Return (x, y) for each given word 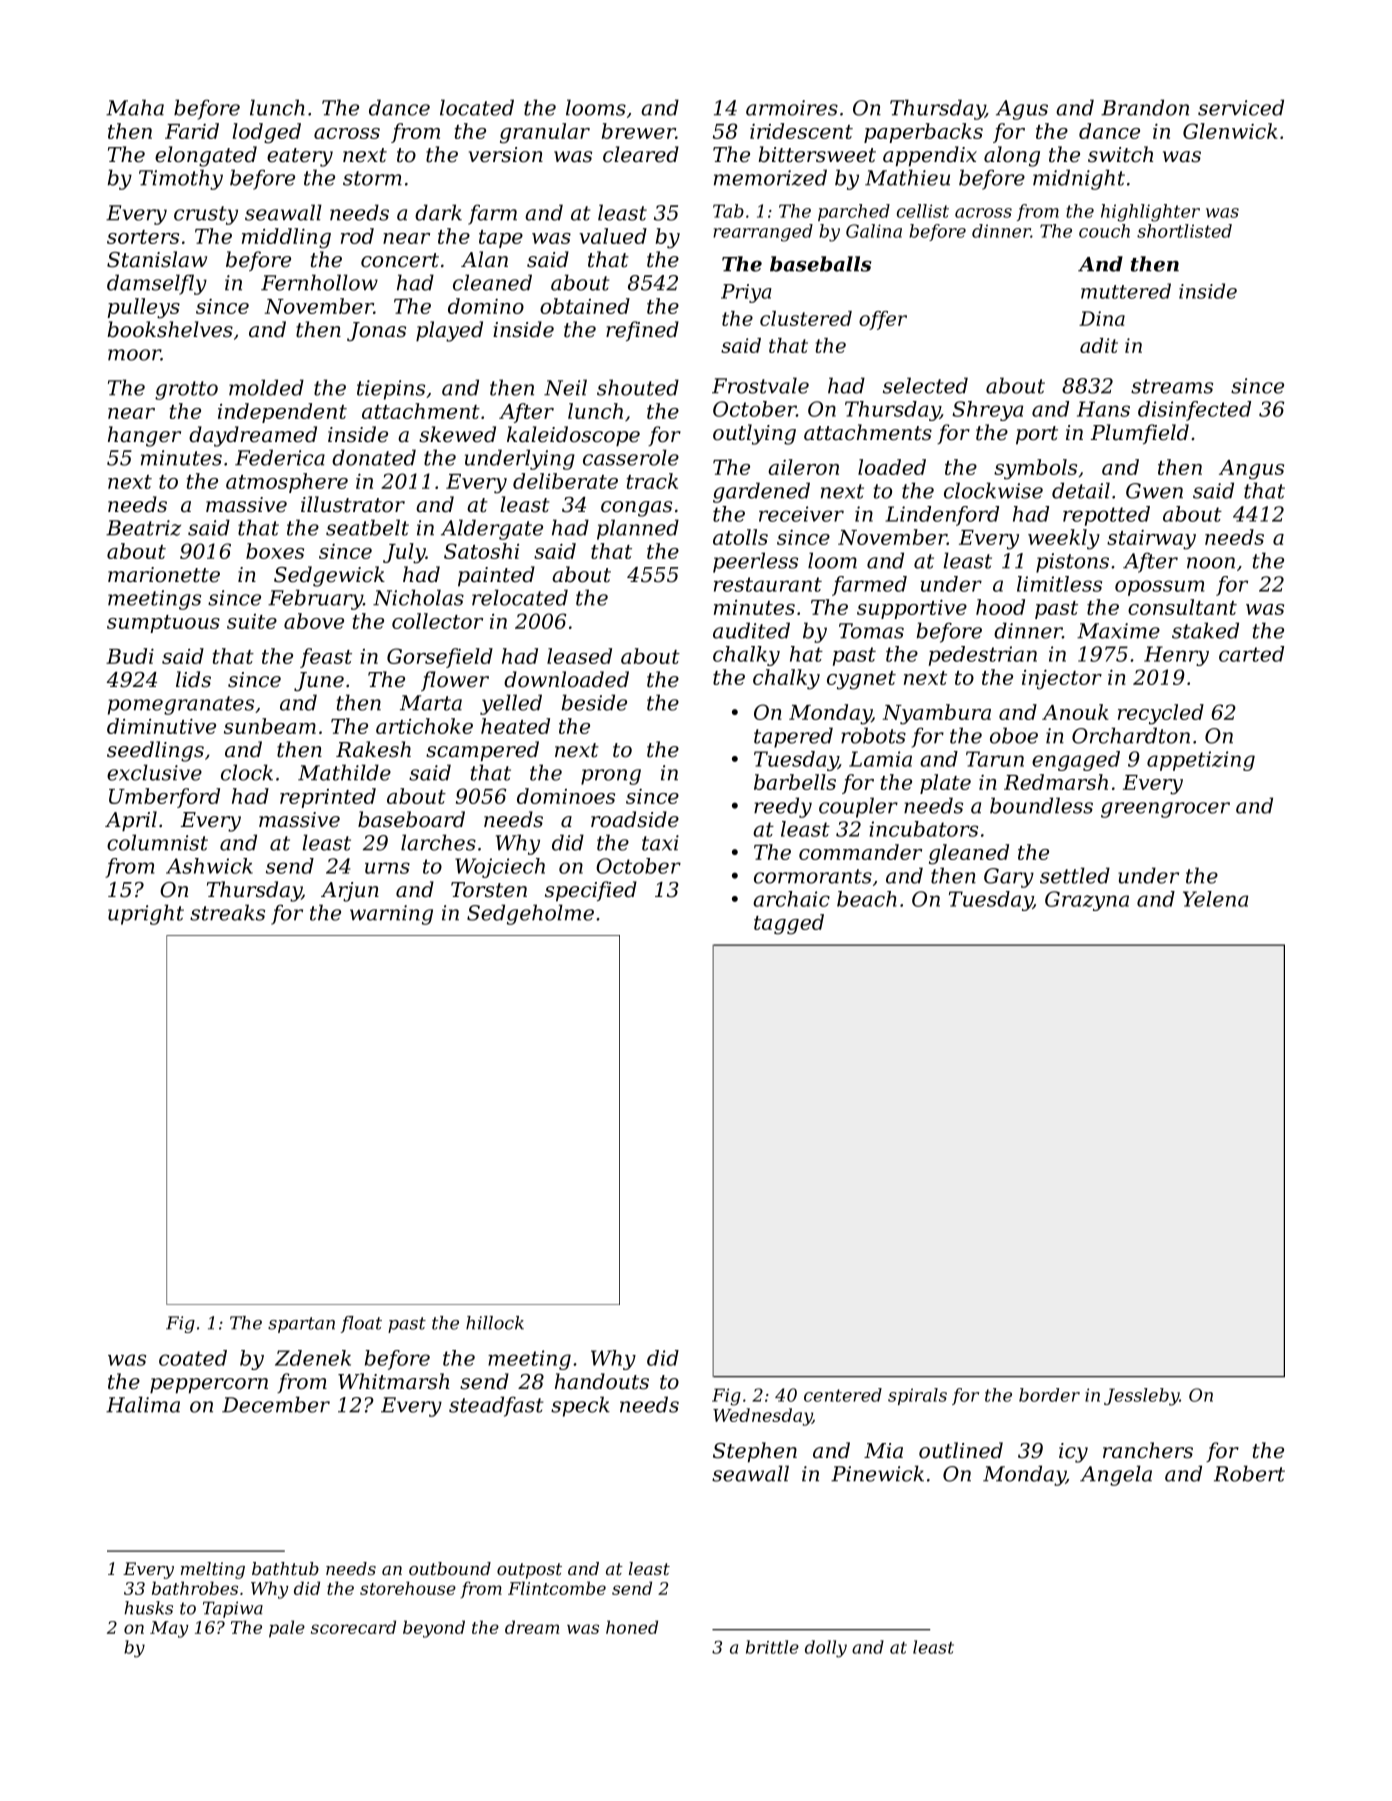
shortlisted (1184, 231)
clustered (806, 318)
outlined (961, 1450)
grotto (186, 390)
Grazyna (1087, 901)
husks (148, 1608)
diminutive (161, 726)
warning (391, 915)
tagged (789, 924)
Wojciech (500, 868)
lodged (267, 133)
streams (1172, 386)
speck (580, 1406)
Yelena (1215, 899)
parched (854, 212)
